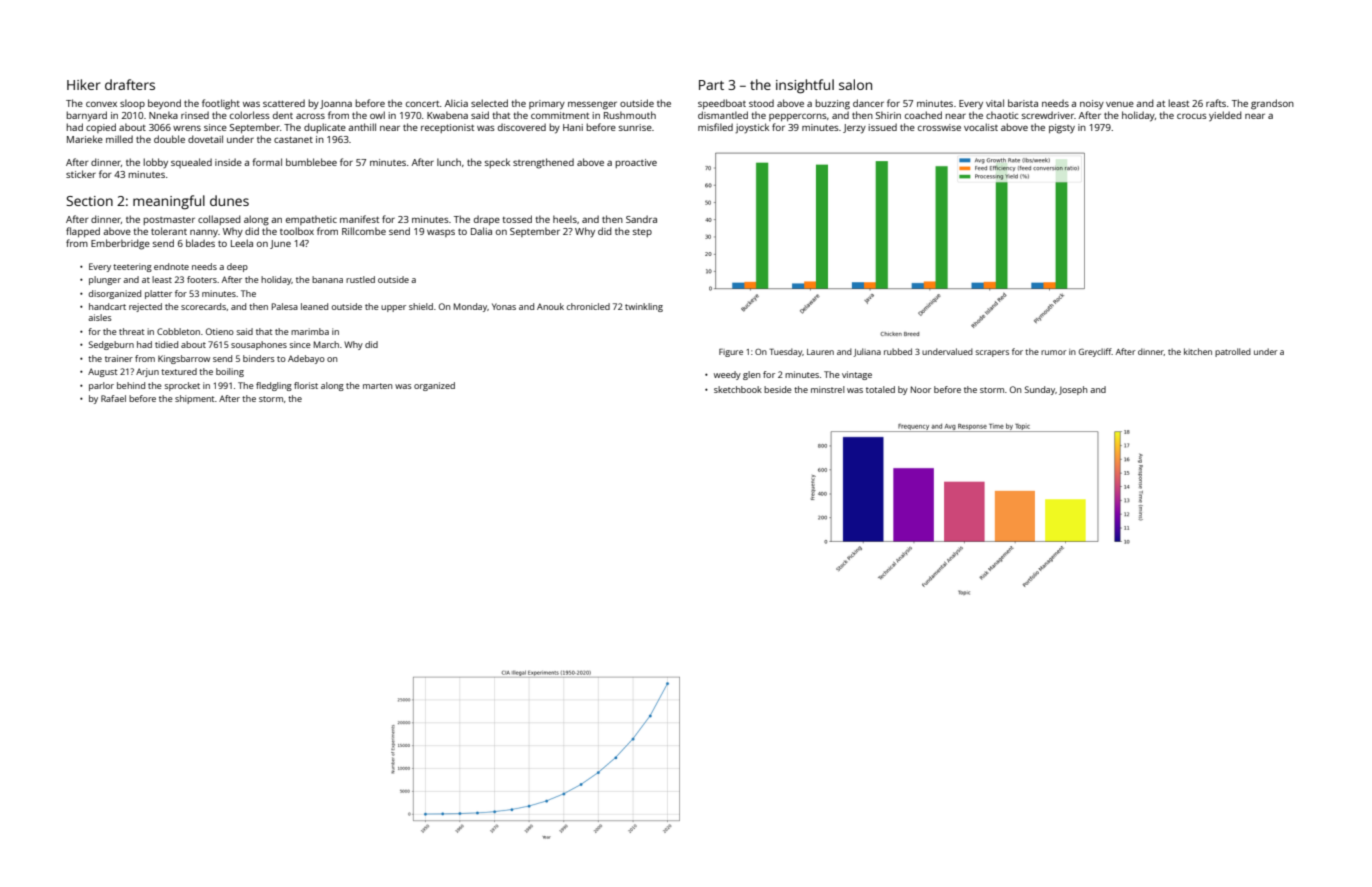 The height and width of the document is (887, 1372). I want to click on Anouk, so click(550, 306).
